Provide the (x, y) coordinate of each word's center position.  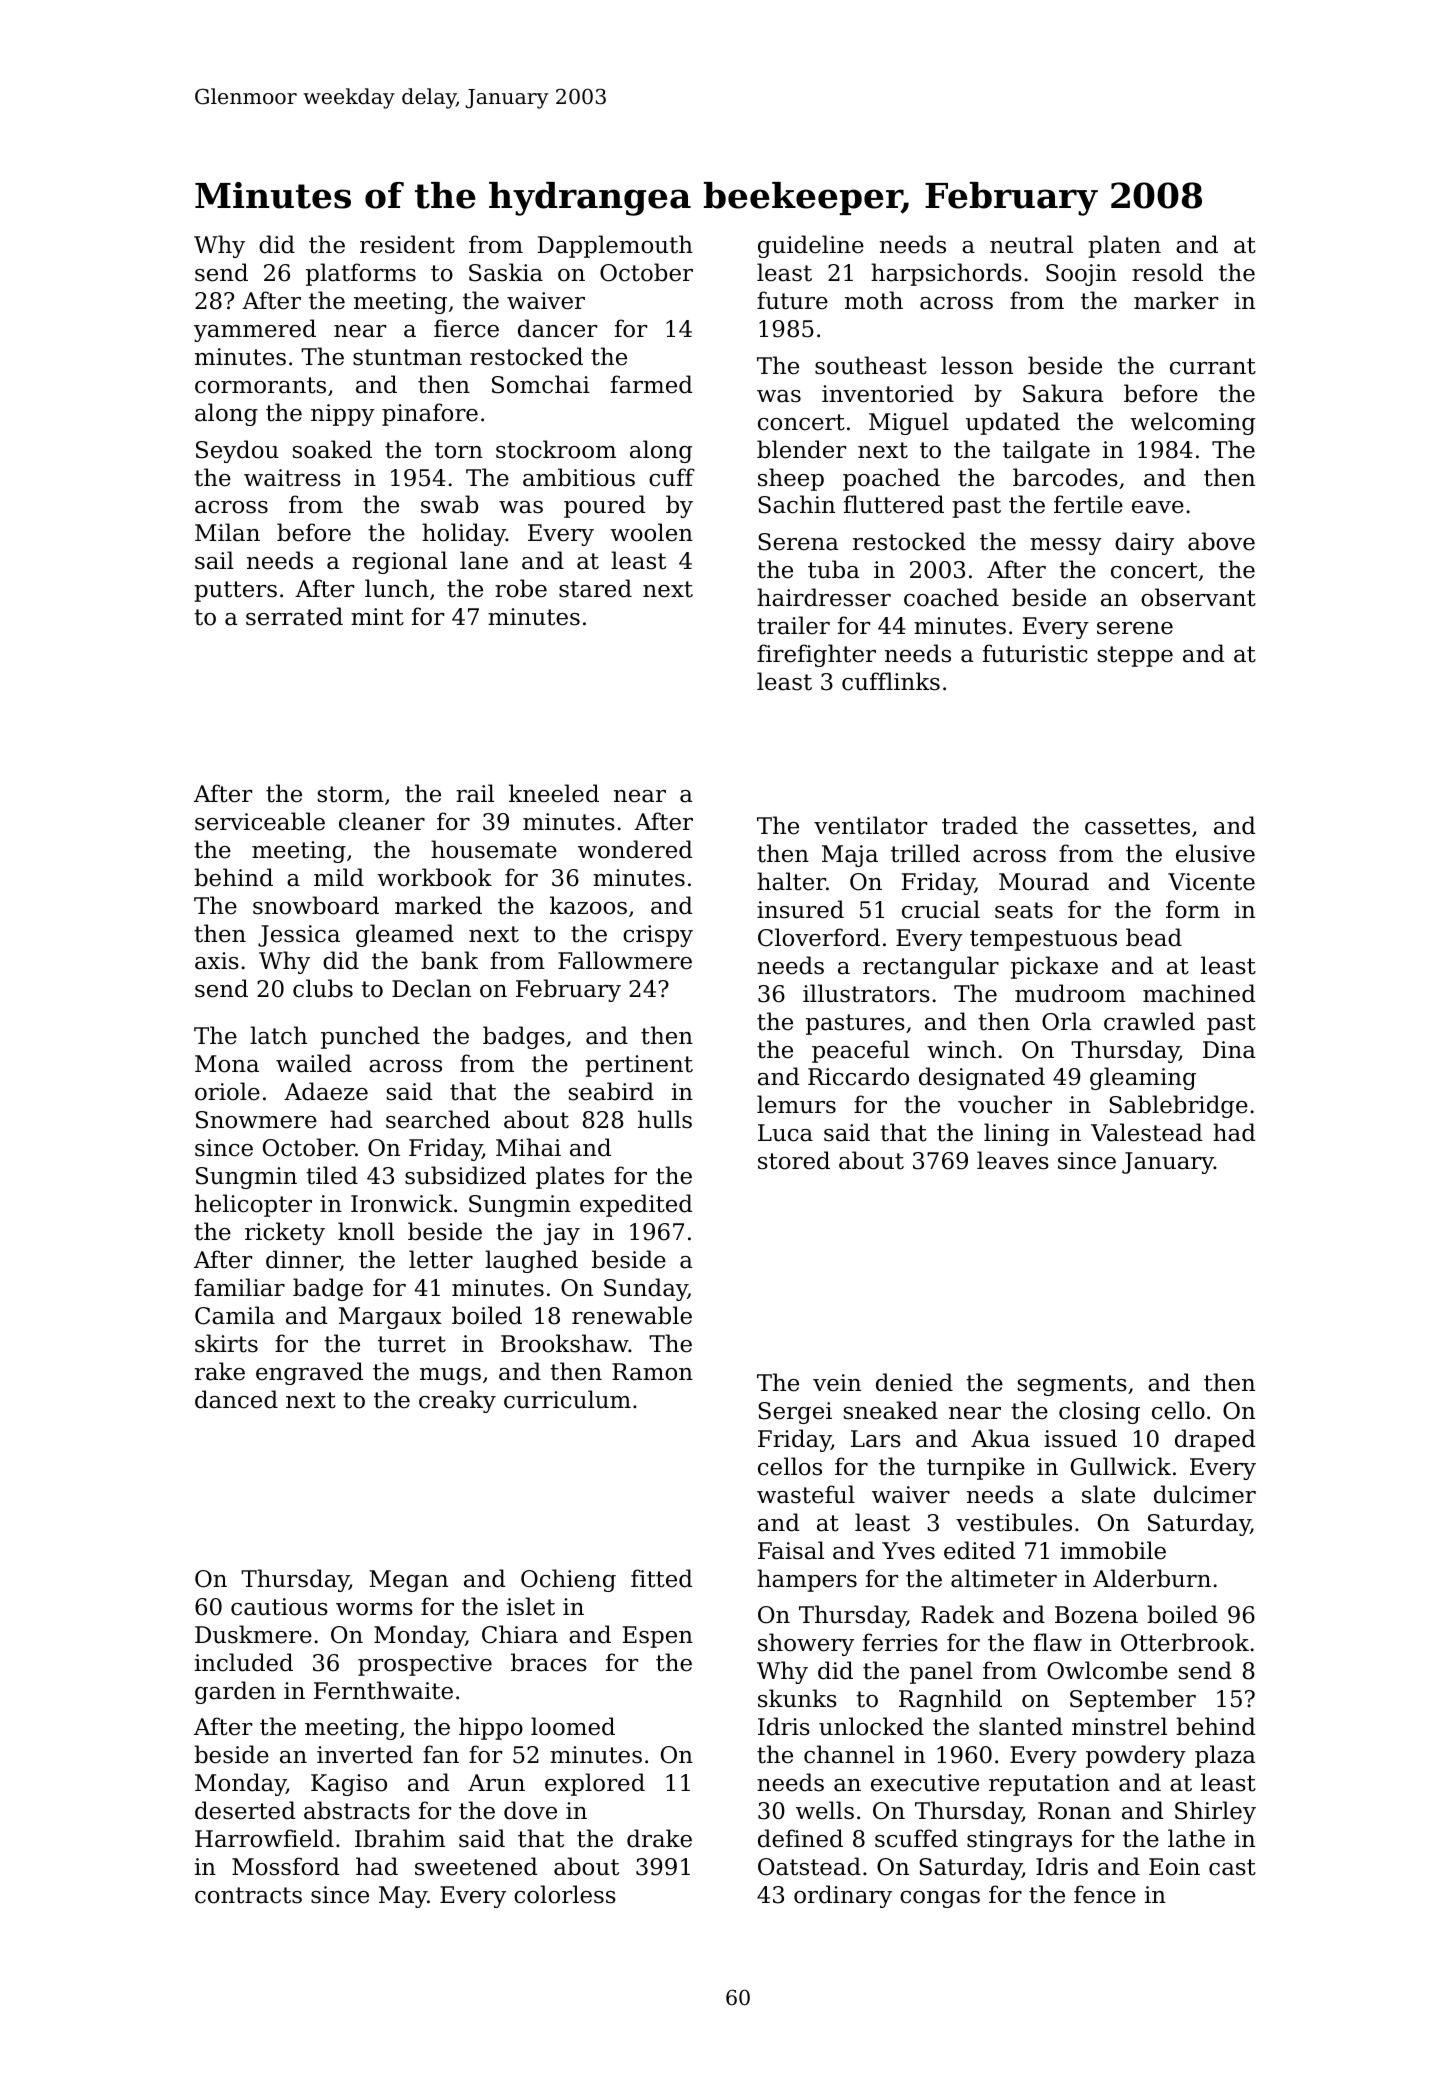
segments (1072, 1385)
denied (914, 1382)
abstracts (357, 1810)
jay (562, 1234)
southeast (871, 365)
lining (1016, 1134)
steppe (1135, 656)
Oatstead (809, 1866)
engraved (309, 1373)
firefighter (816, 655)
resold (1167, 272)
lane (484, 560)
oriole (227, 1091)
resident (407, 244)
